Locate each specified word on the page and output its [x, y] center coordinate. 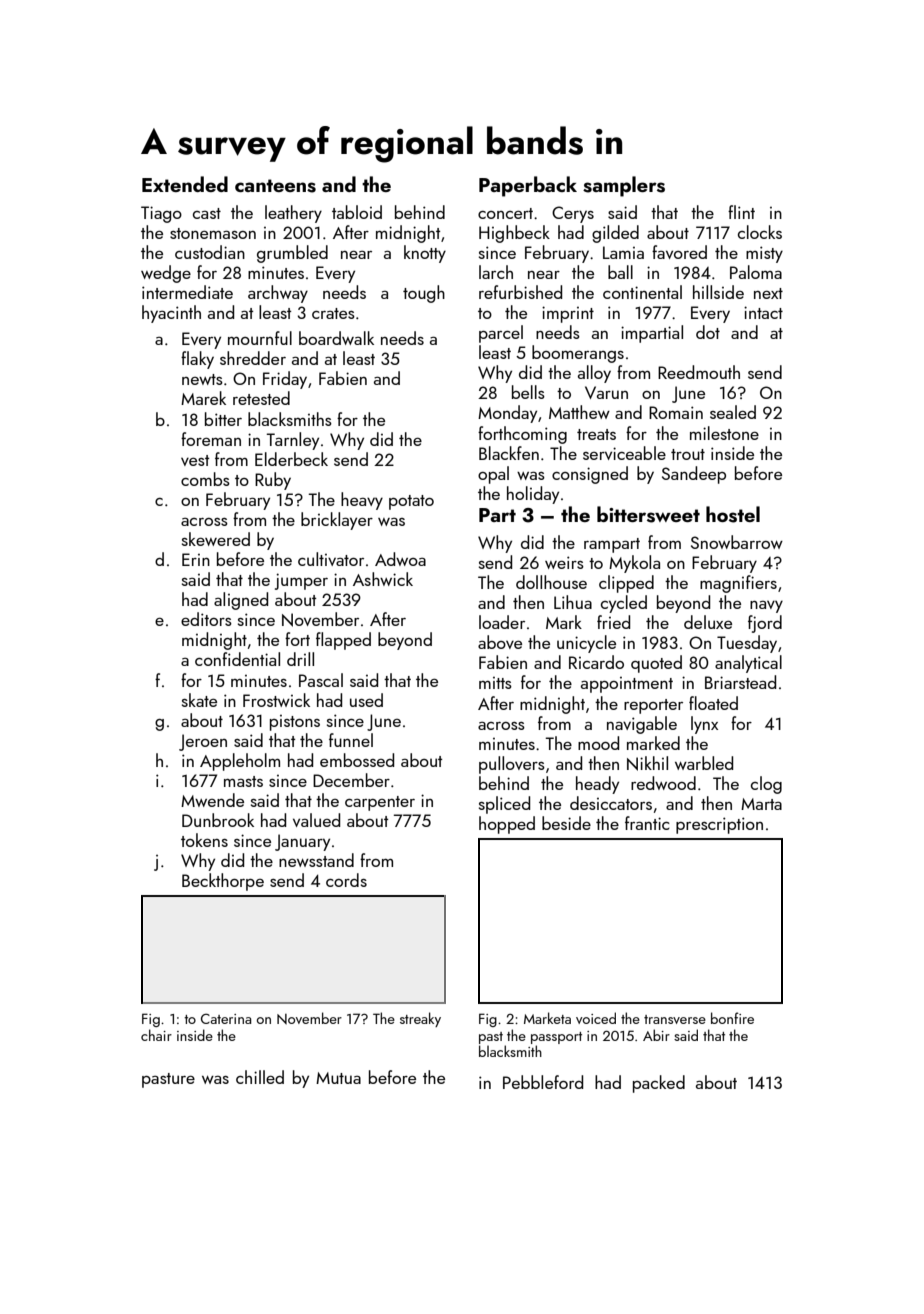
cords [346, 880]
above [500, 642]
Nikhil [647, 763]
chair [156, 1035]
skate [199, 700]
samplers [624, 186]
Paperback [528, 186]
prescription [719, 825]
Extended [185, 184]
